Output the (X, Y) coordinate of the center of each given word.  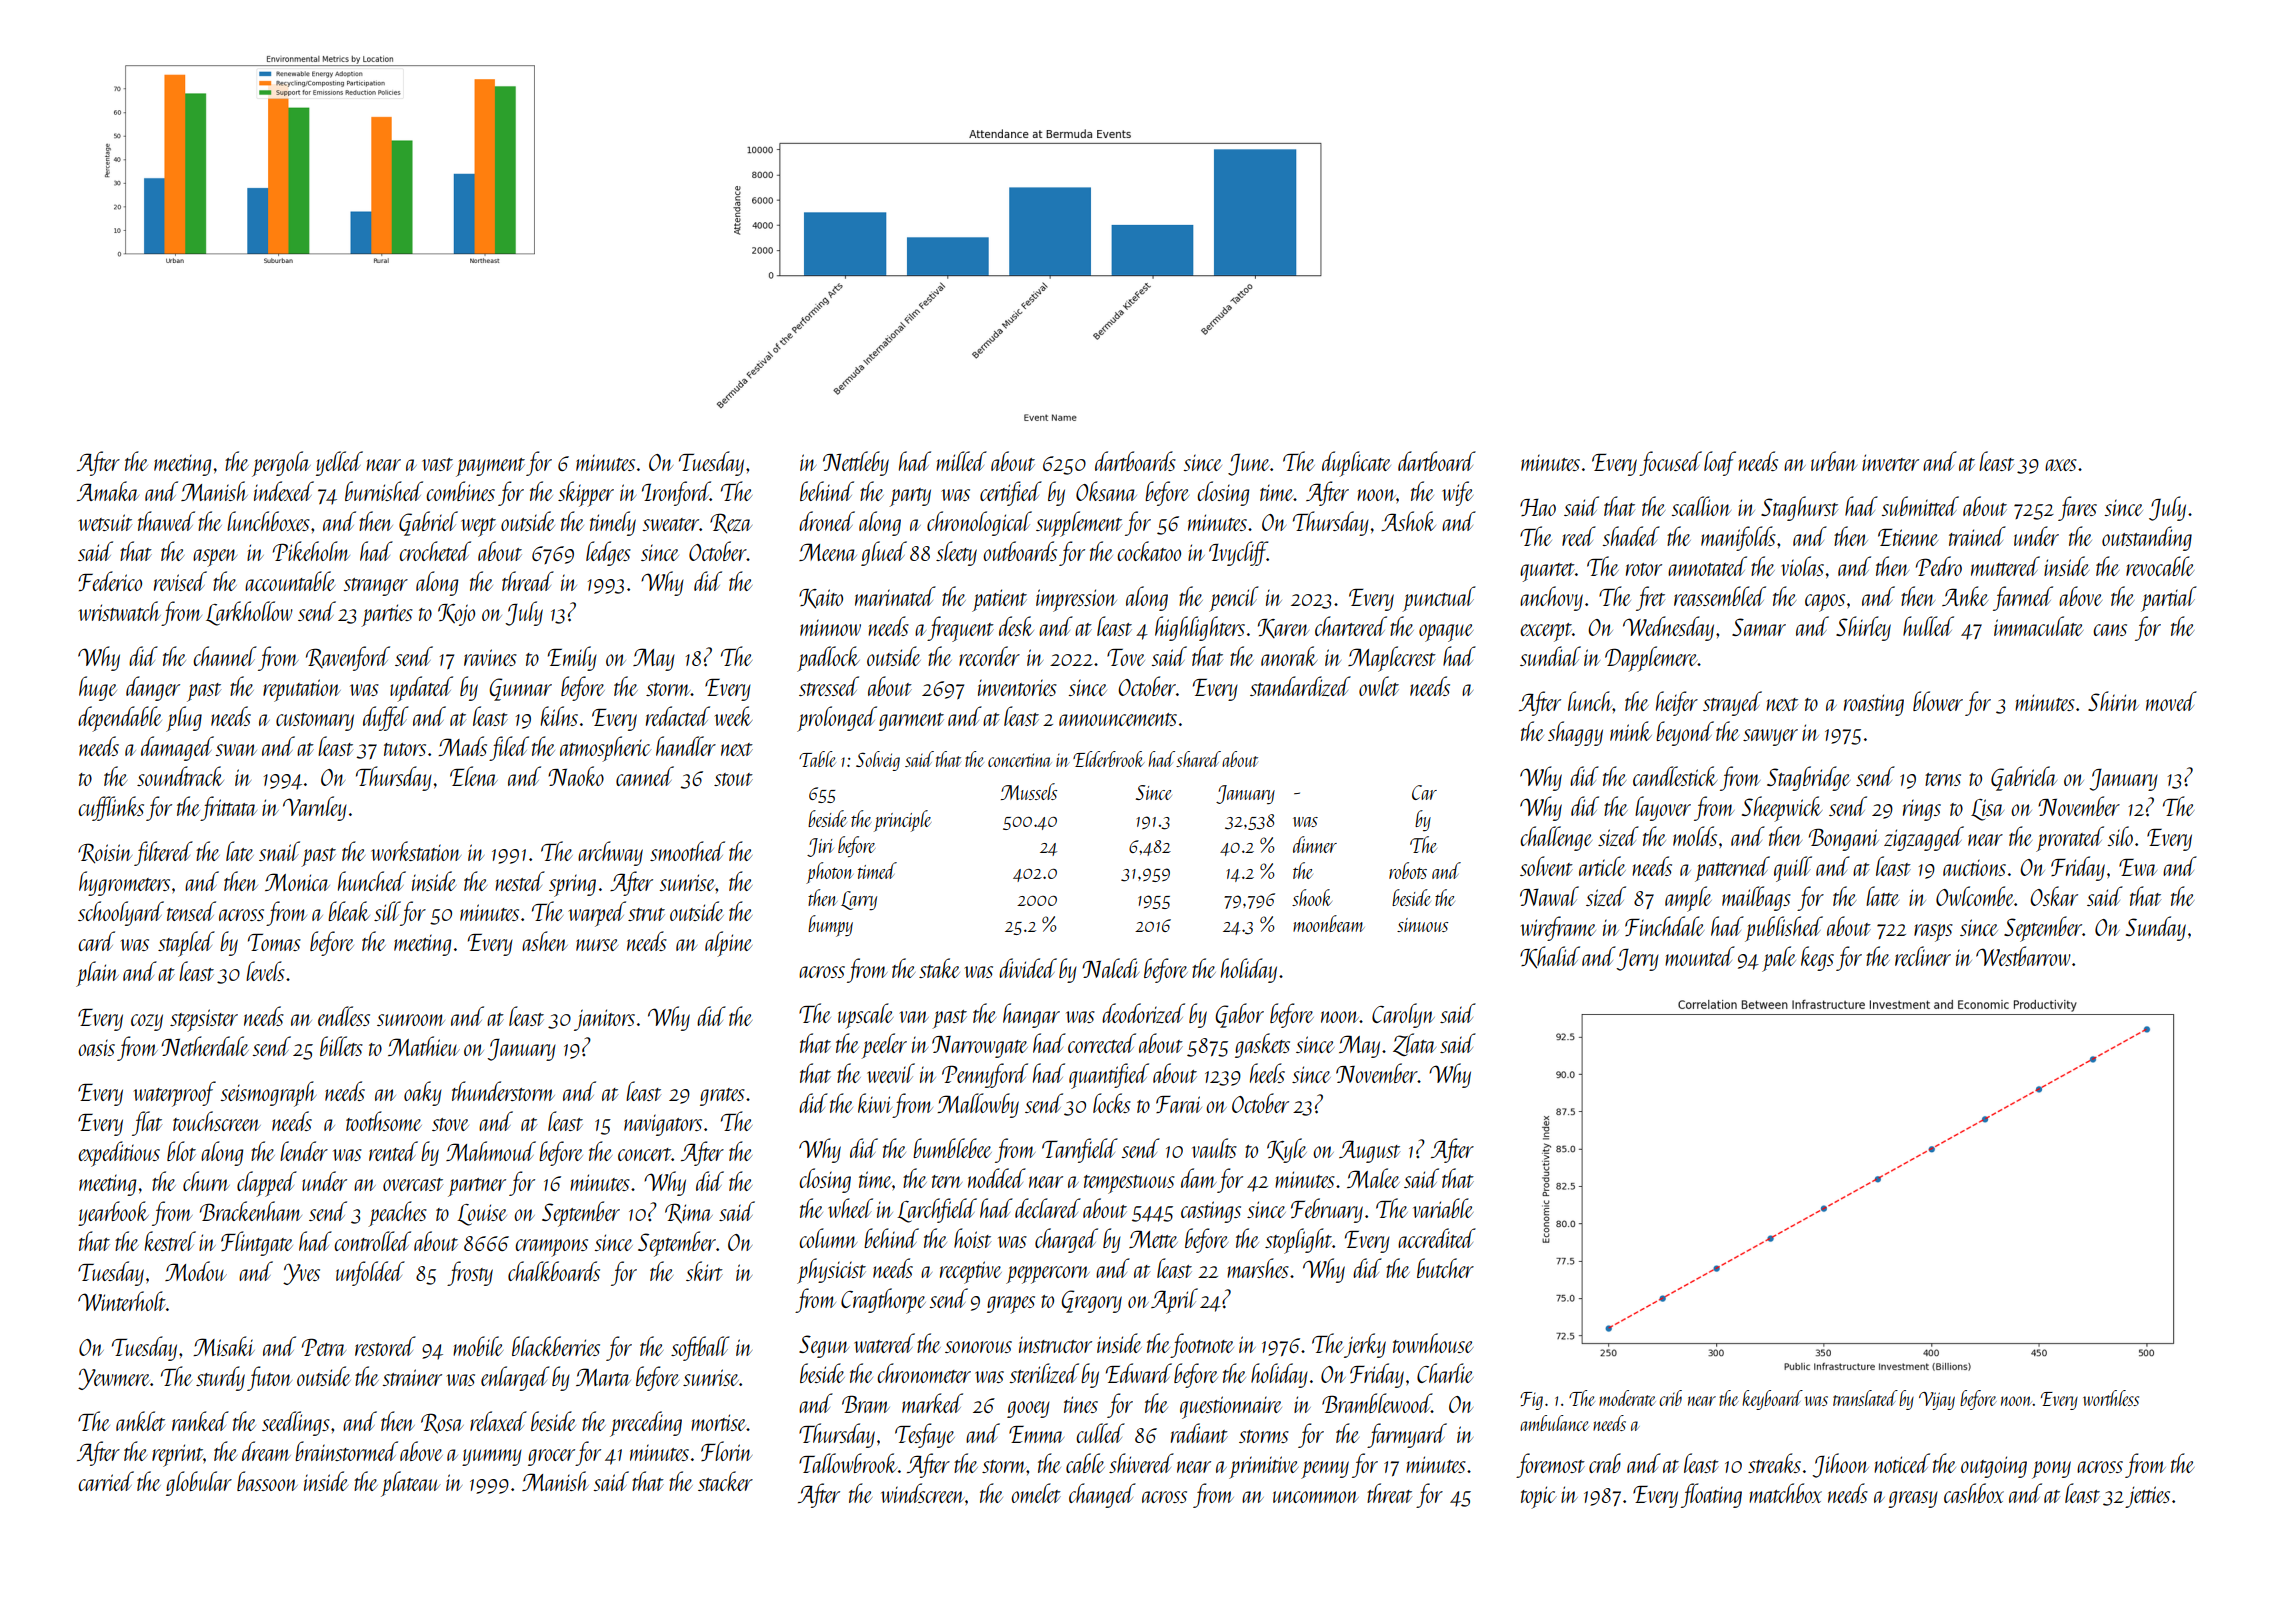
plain (97, 974)
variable (1443, 1208)
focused (1670, 463)
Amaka (108, 491)
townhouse (1433, 1343)
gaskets (1262, 1045)
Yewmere (114, 1379)
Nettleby (856, 463)
